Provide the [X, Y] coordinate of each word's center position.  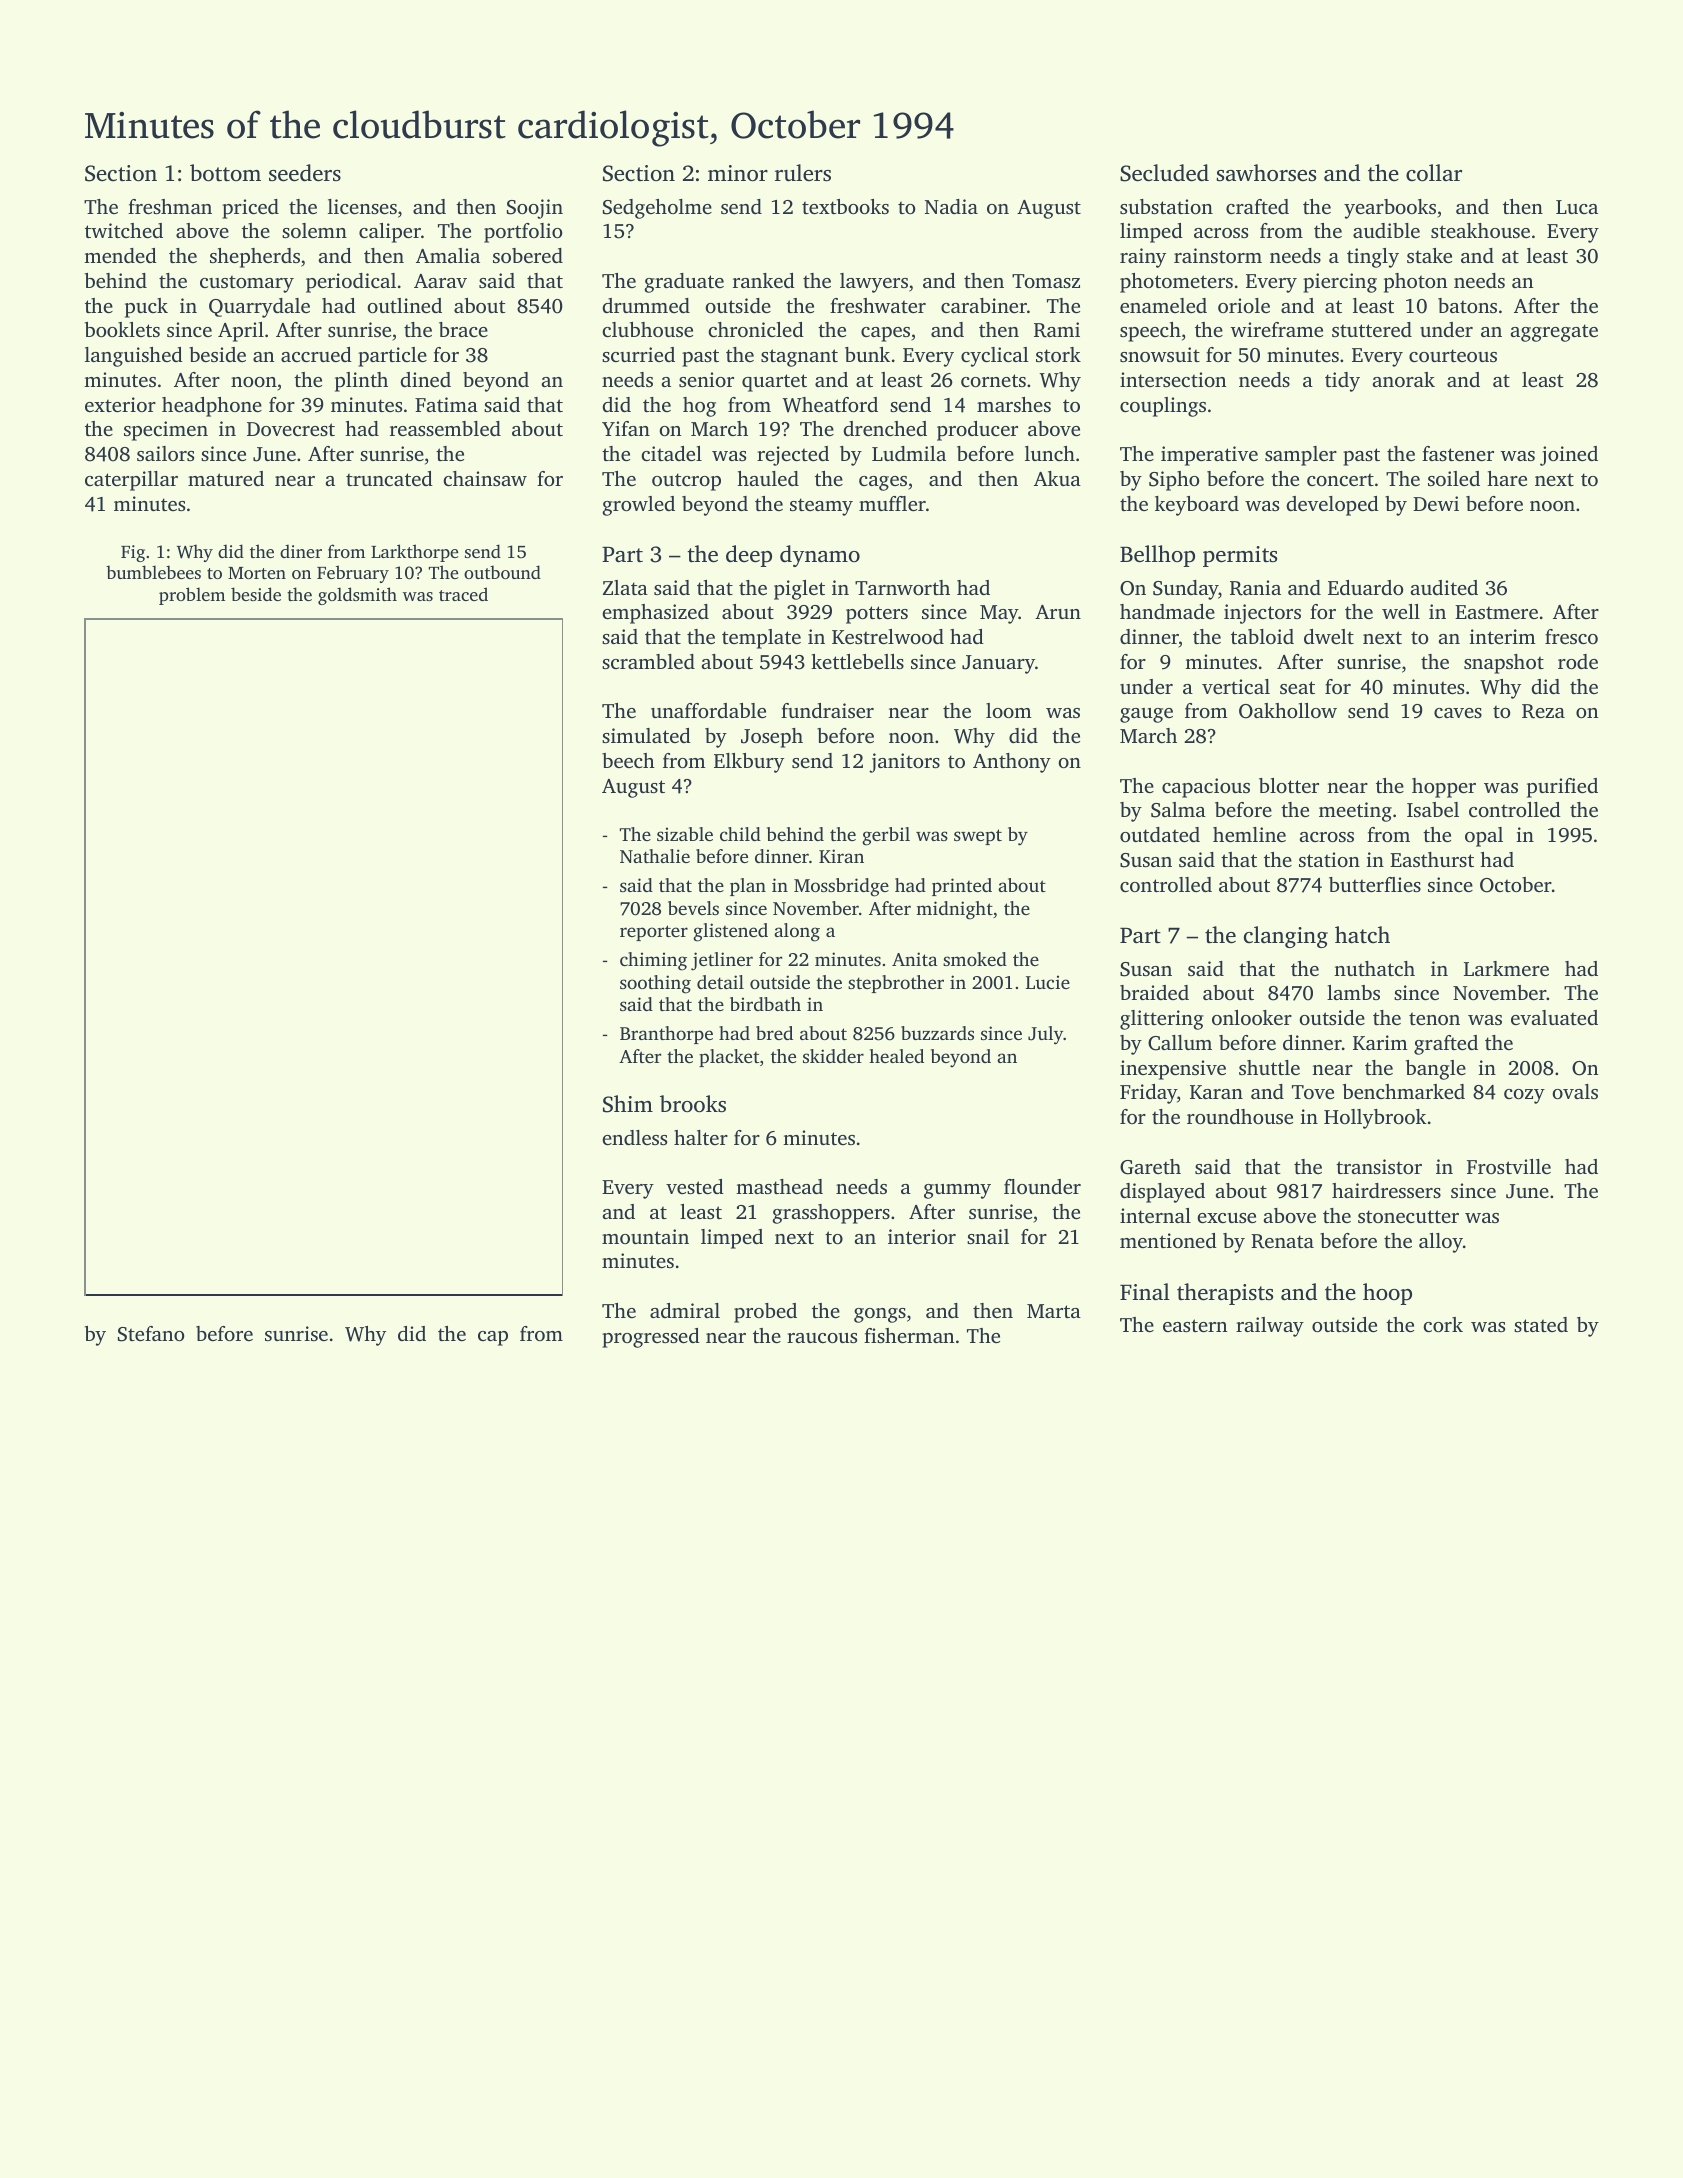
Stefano [151, 1334]
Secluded [1164, 173]
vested [695, 1186]
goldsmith [357, 596]
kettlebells [857, 661]
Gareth [1150, 1167]
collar [1434, 173]
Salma [1178, 810]
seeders [305, 173]
